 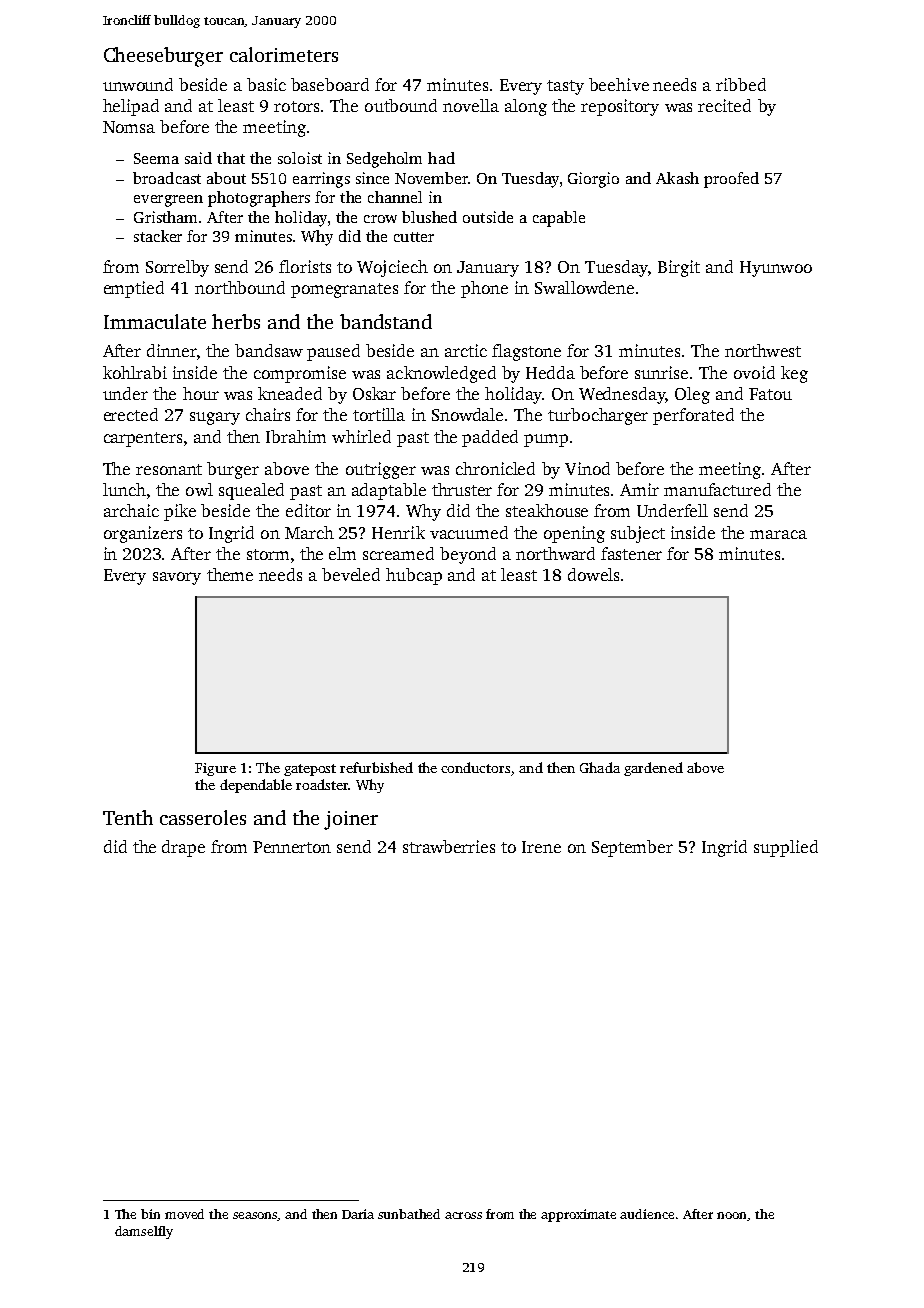 I want to click on lunch, so click(x=124, y=489).
